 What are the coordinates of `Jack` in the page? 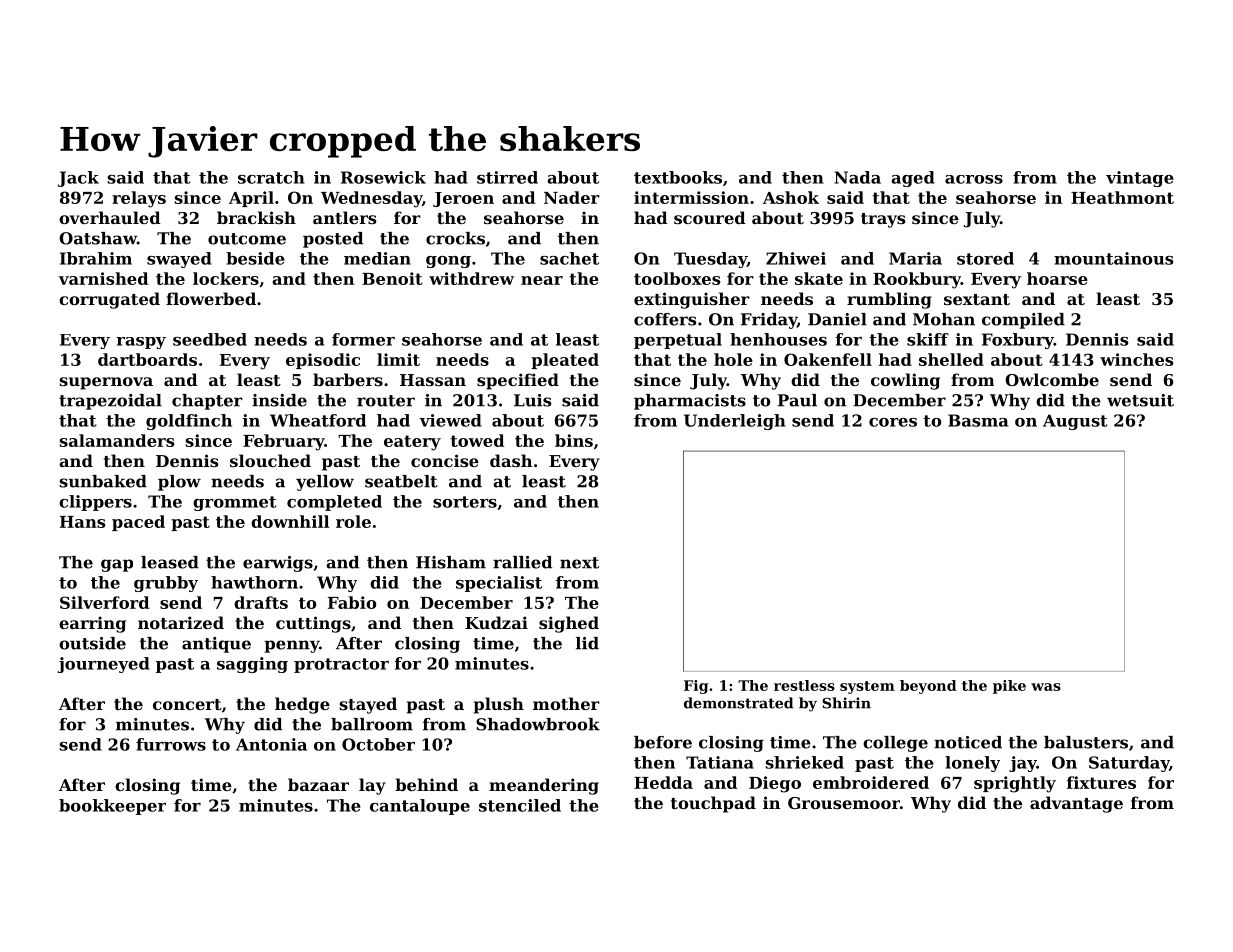 It's located at (78, 179).
